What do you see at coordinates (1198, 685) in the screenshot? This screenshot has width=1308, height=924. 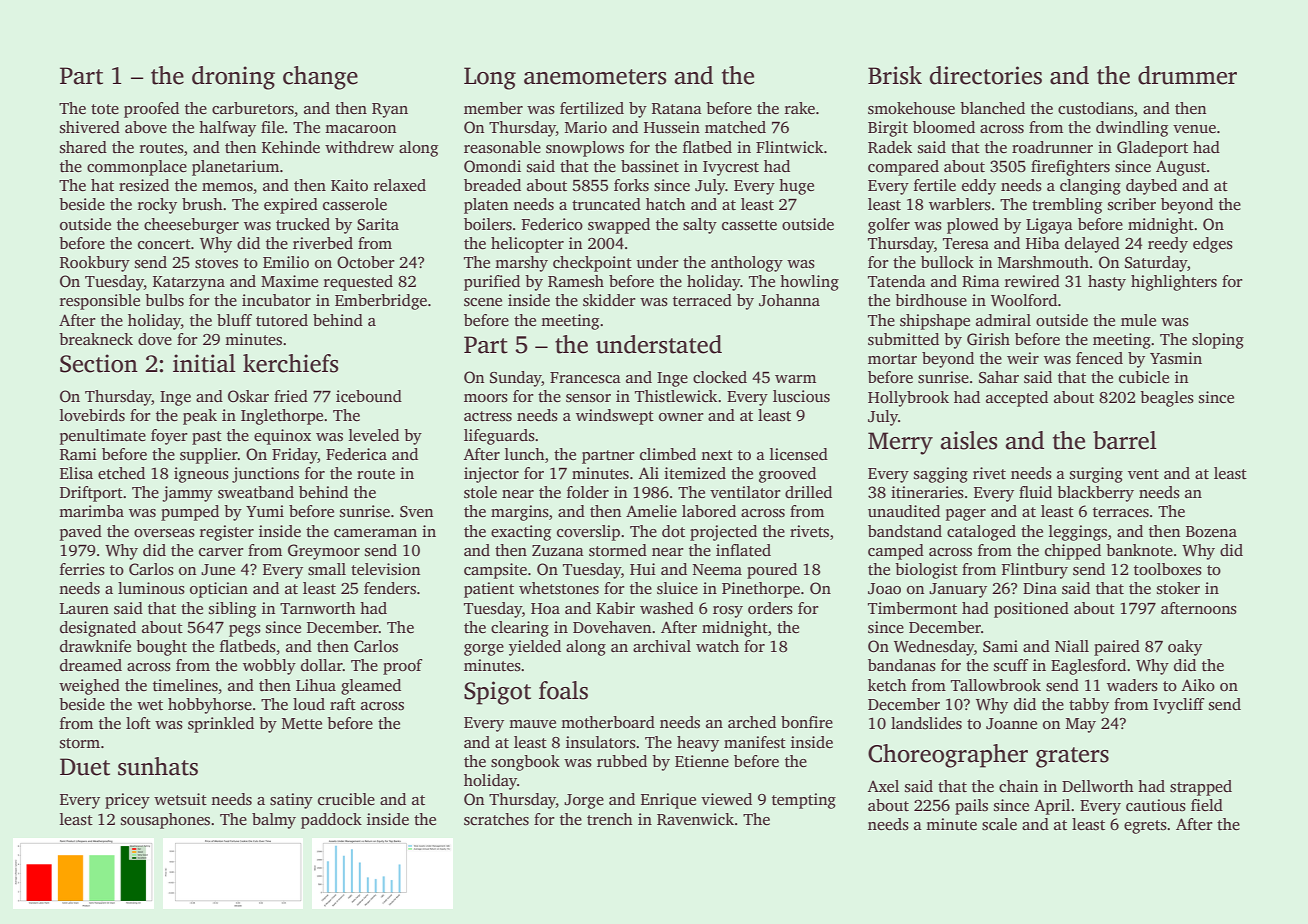 I see `Aiko` at bounding box center [1198, 685].
